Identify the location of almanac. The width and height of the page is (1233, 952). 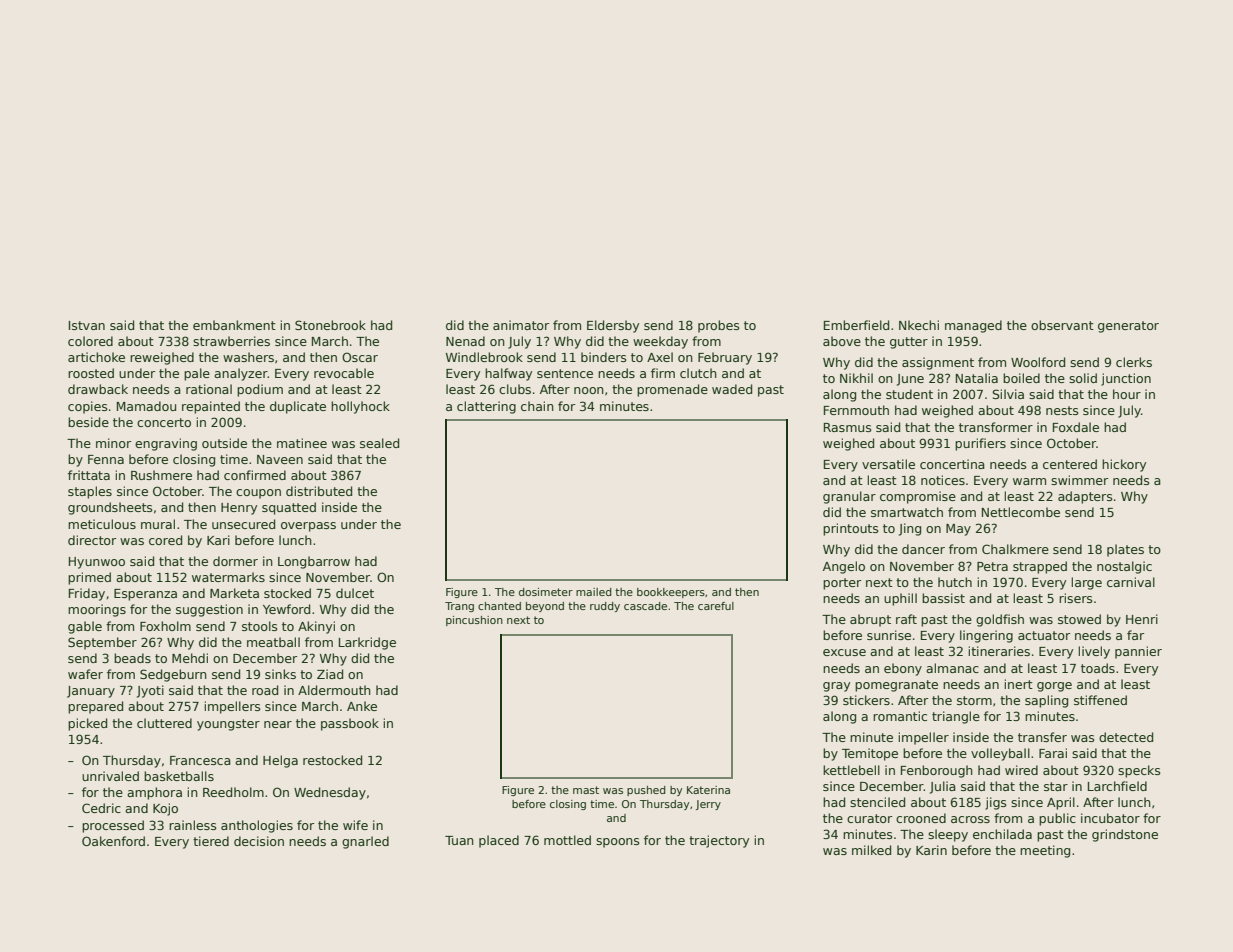
(952, 668).
